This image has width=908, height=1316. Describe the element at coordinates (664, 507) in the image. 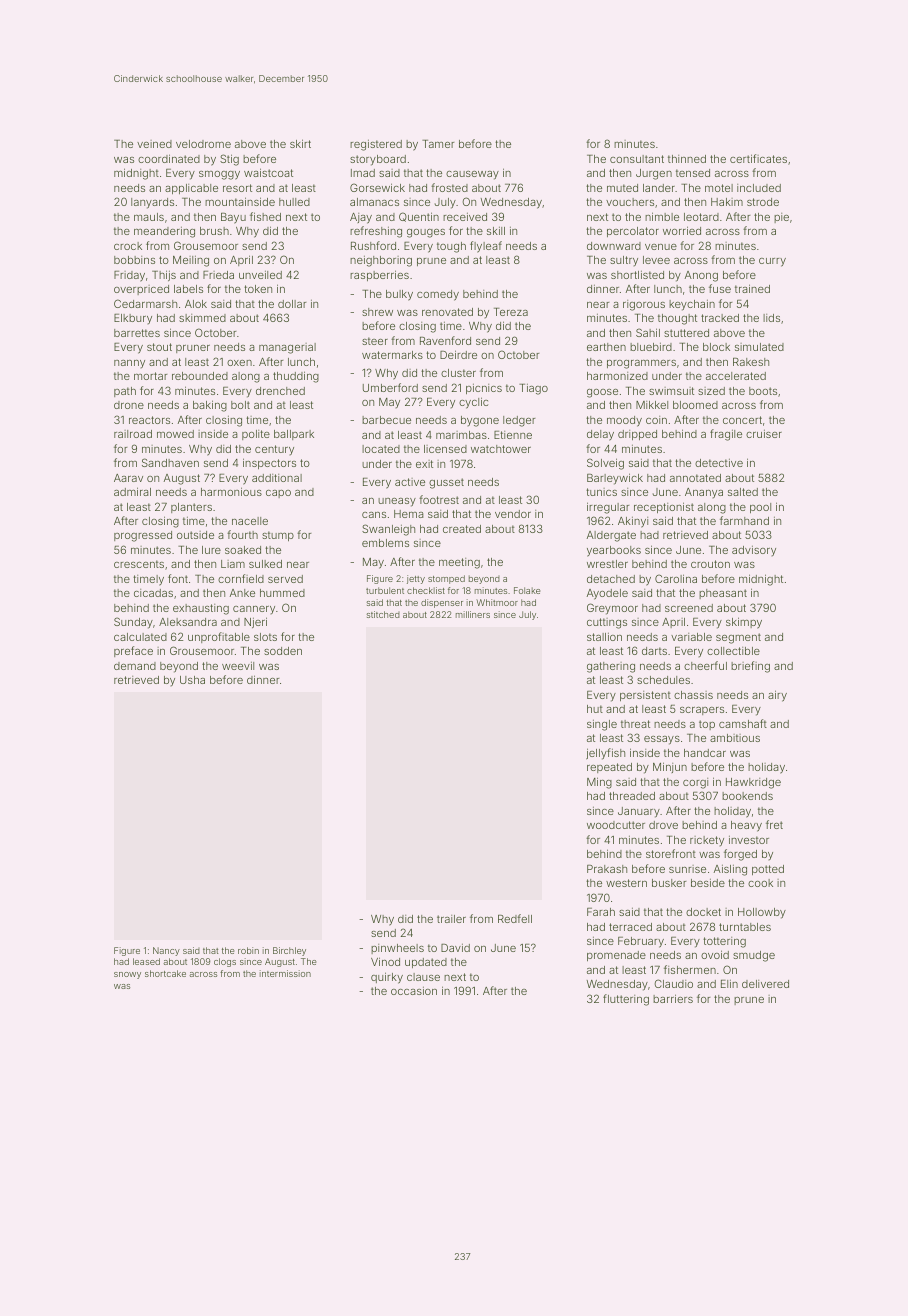

I see `receptionist` at that location.
